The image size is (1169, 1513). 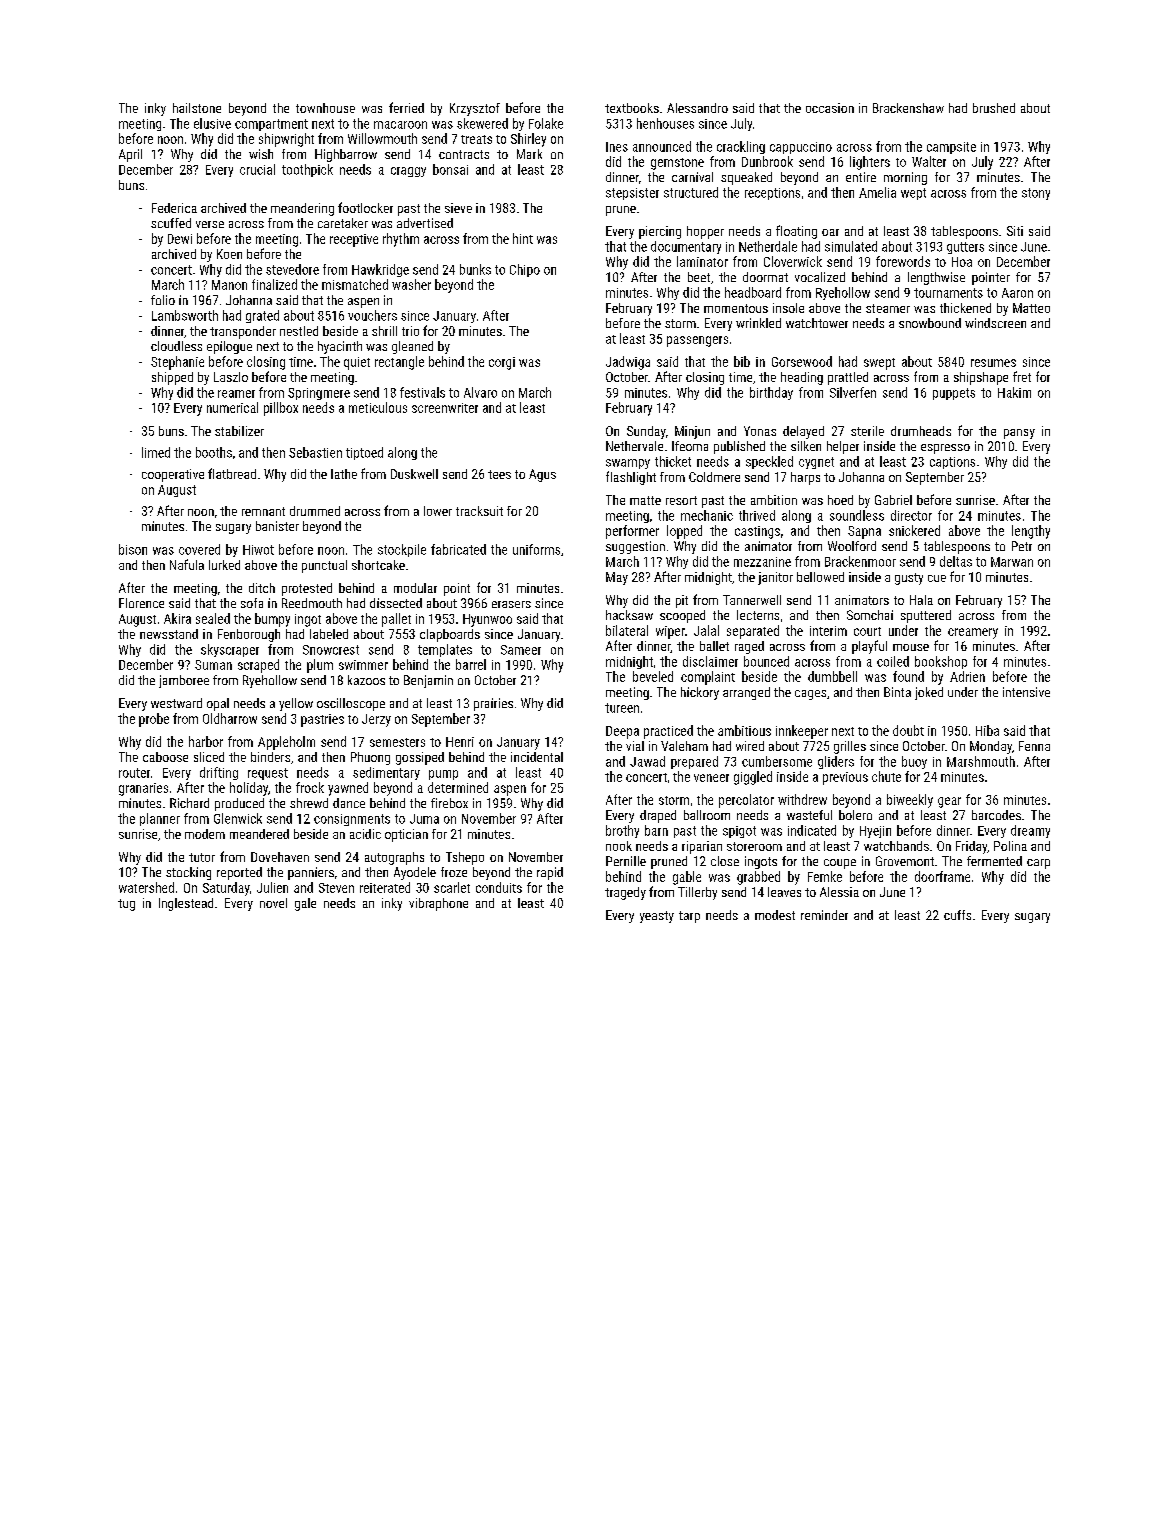 I want to click on uniforms, so click(x=536, y=549).
